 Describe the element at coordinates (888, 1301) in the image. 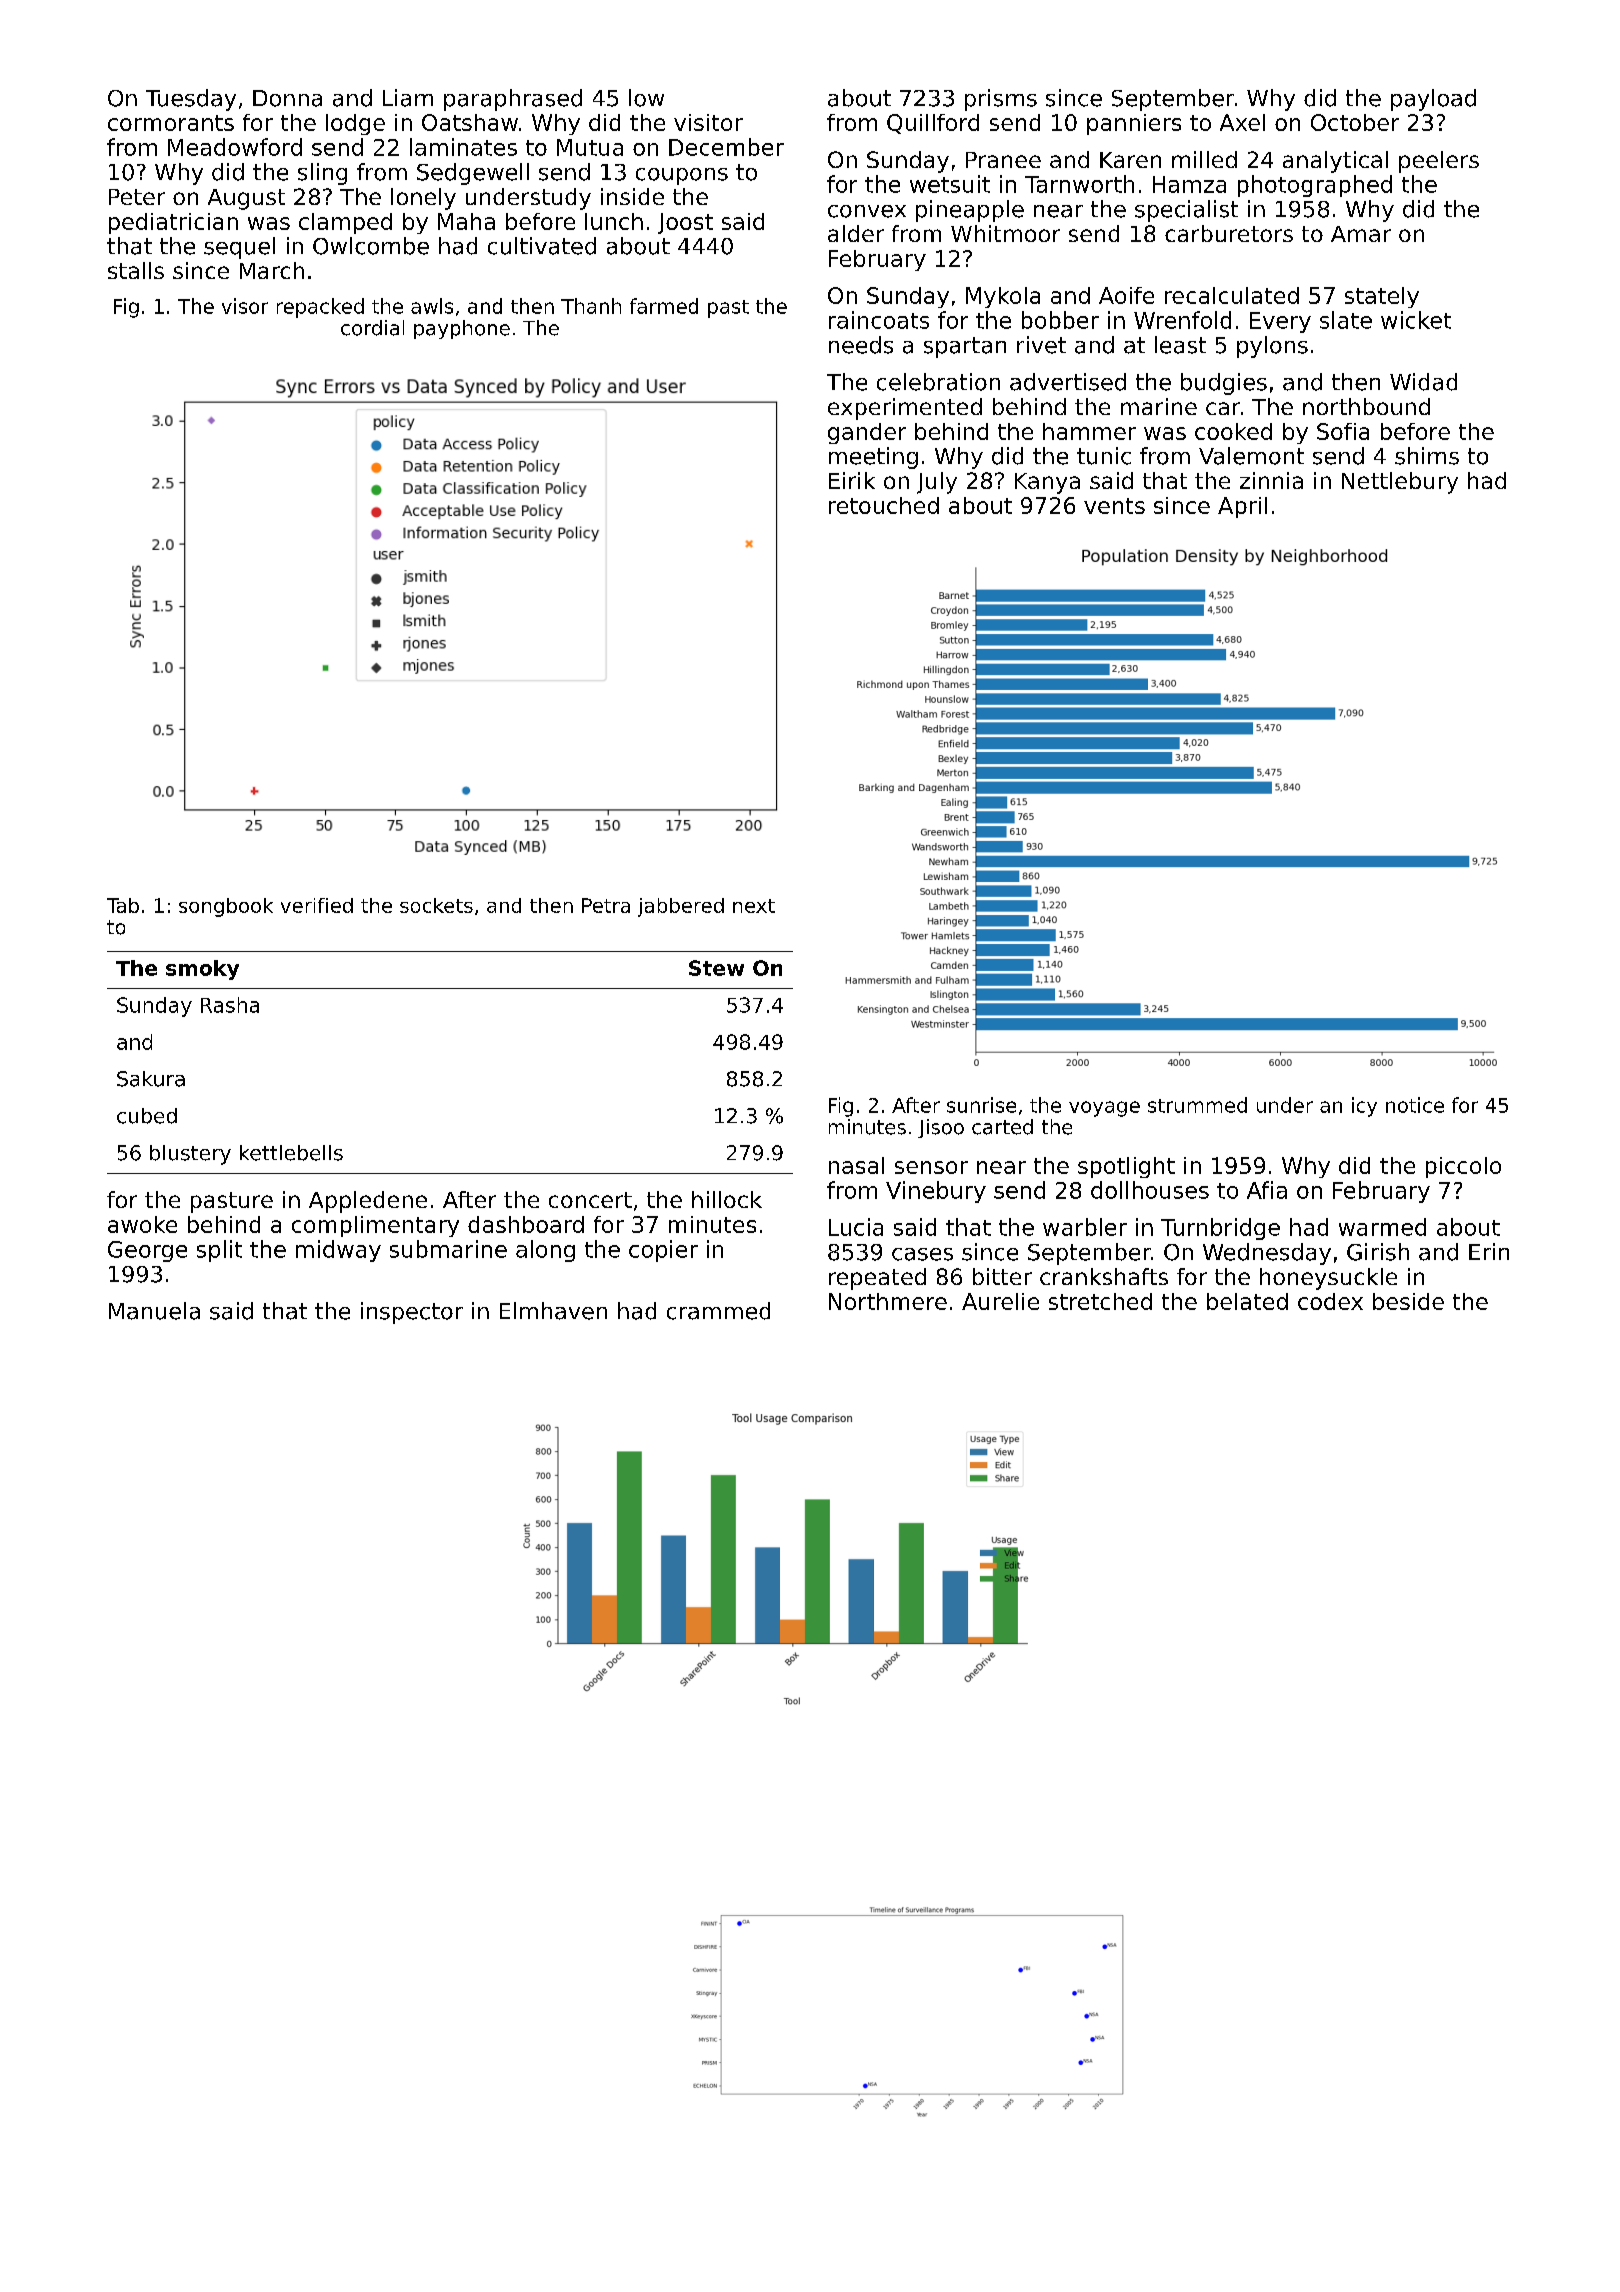

I see `Northmere` at that location.
